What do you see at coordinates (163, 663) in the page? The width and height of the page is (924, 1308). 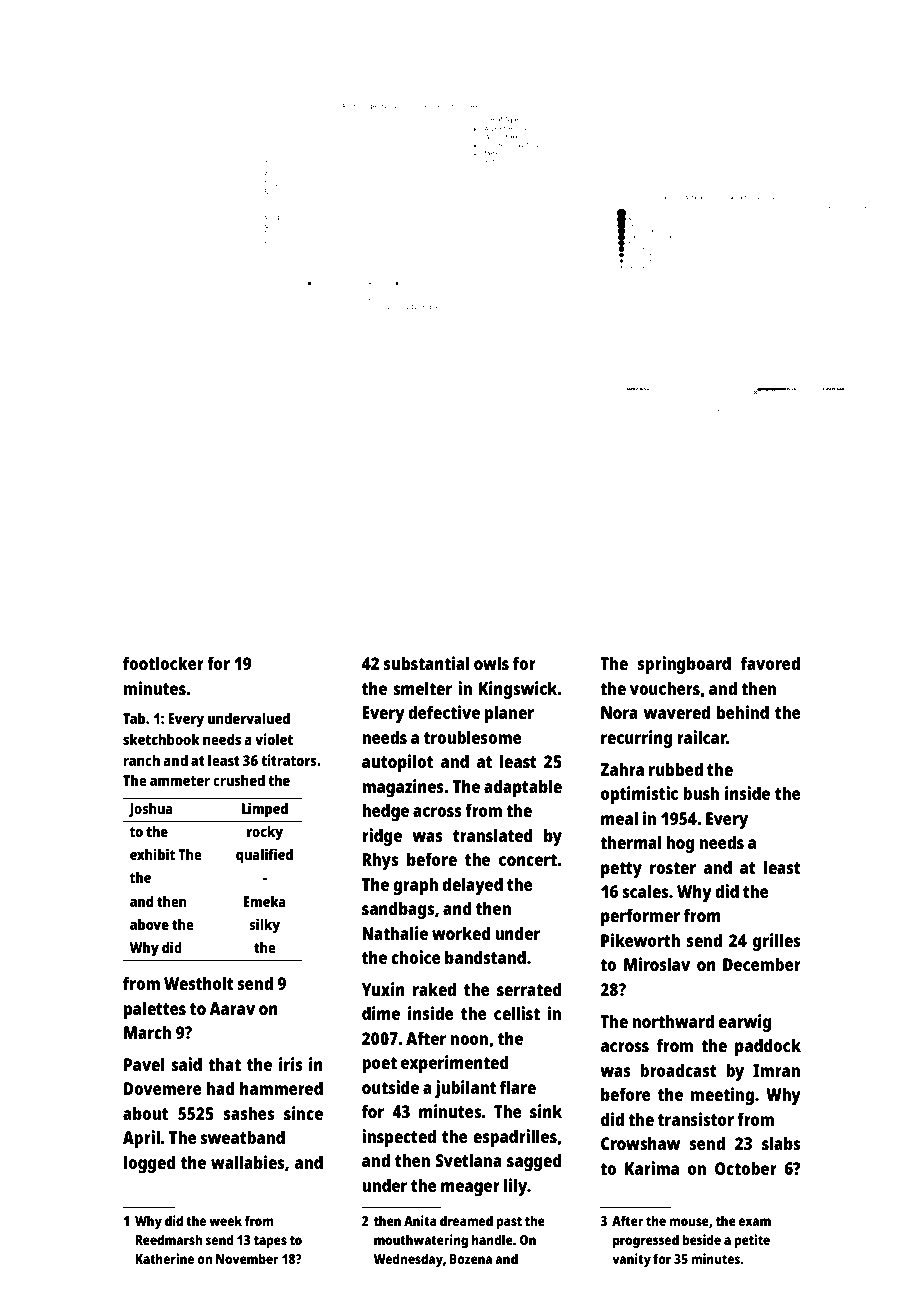 I see `footlocker` at bounding box center [163, 663].
